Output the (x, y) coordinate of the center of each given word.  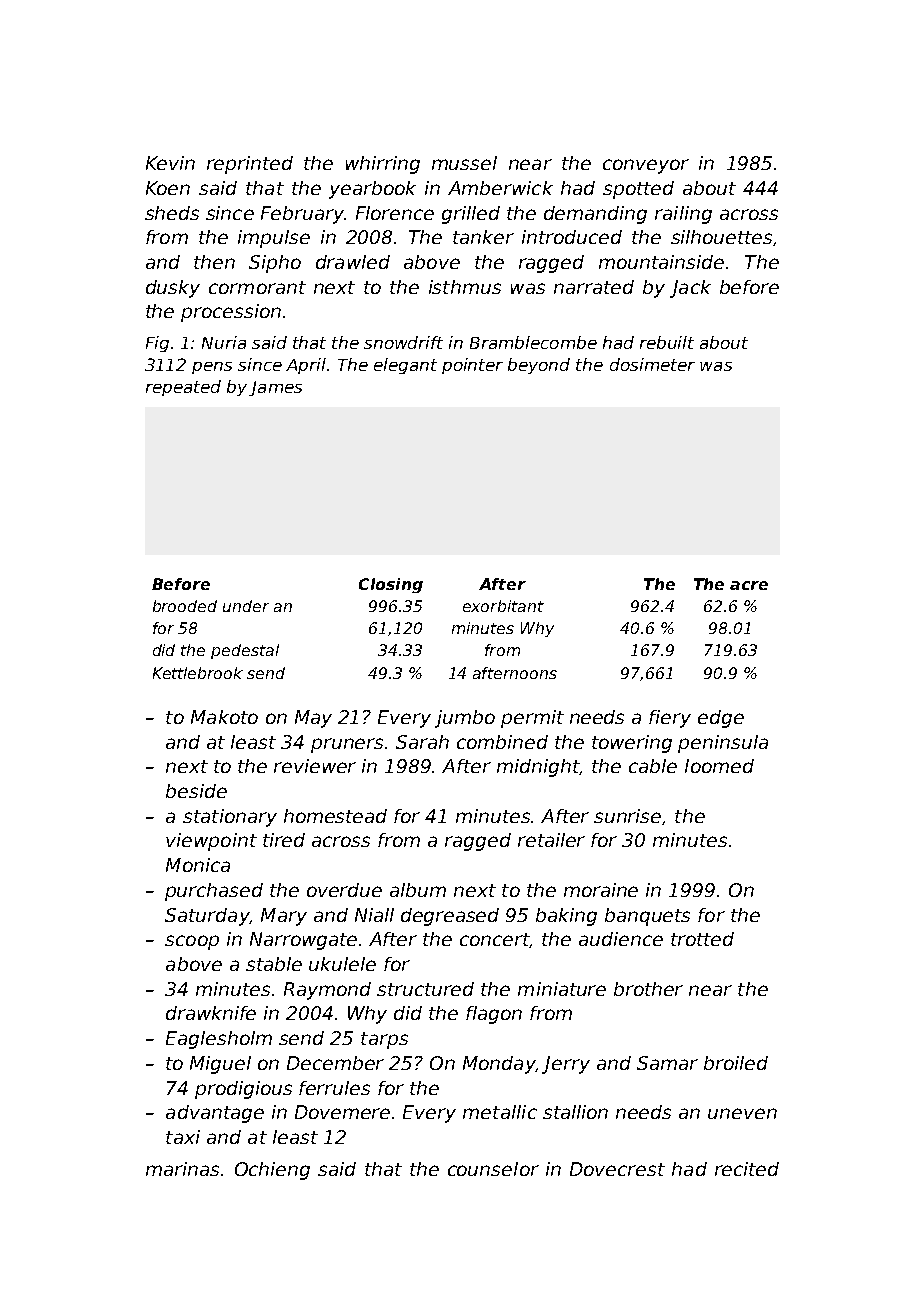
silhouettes (721, 237)
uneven (742, 1113)
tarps (384, 1040)
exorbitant (503, 606)
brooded (185, 606)
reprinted (250, 165)
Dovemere (342, 1112)
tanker (483, 237)
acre (749, 585)
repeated (183, 388)
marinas (182, 1169)
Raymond (327, 991)
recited (747, 1169)
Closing (391, 585)
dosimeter (652, 364)
